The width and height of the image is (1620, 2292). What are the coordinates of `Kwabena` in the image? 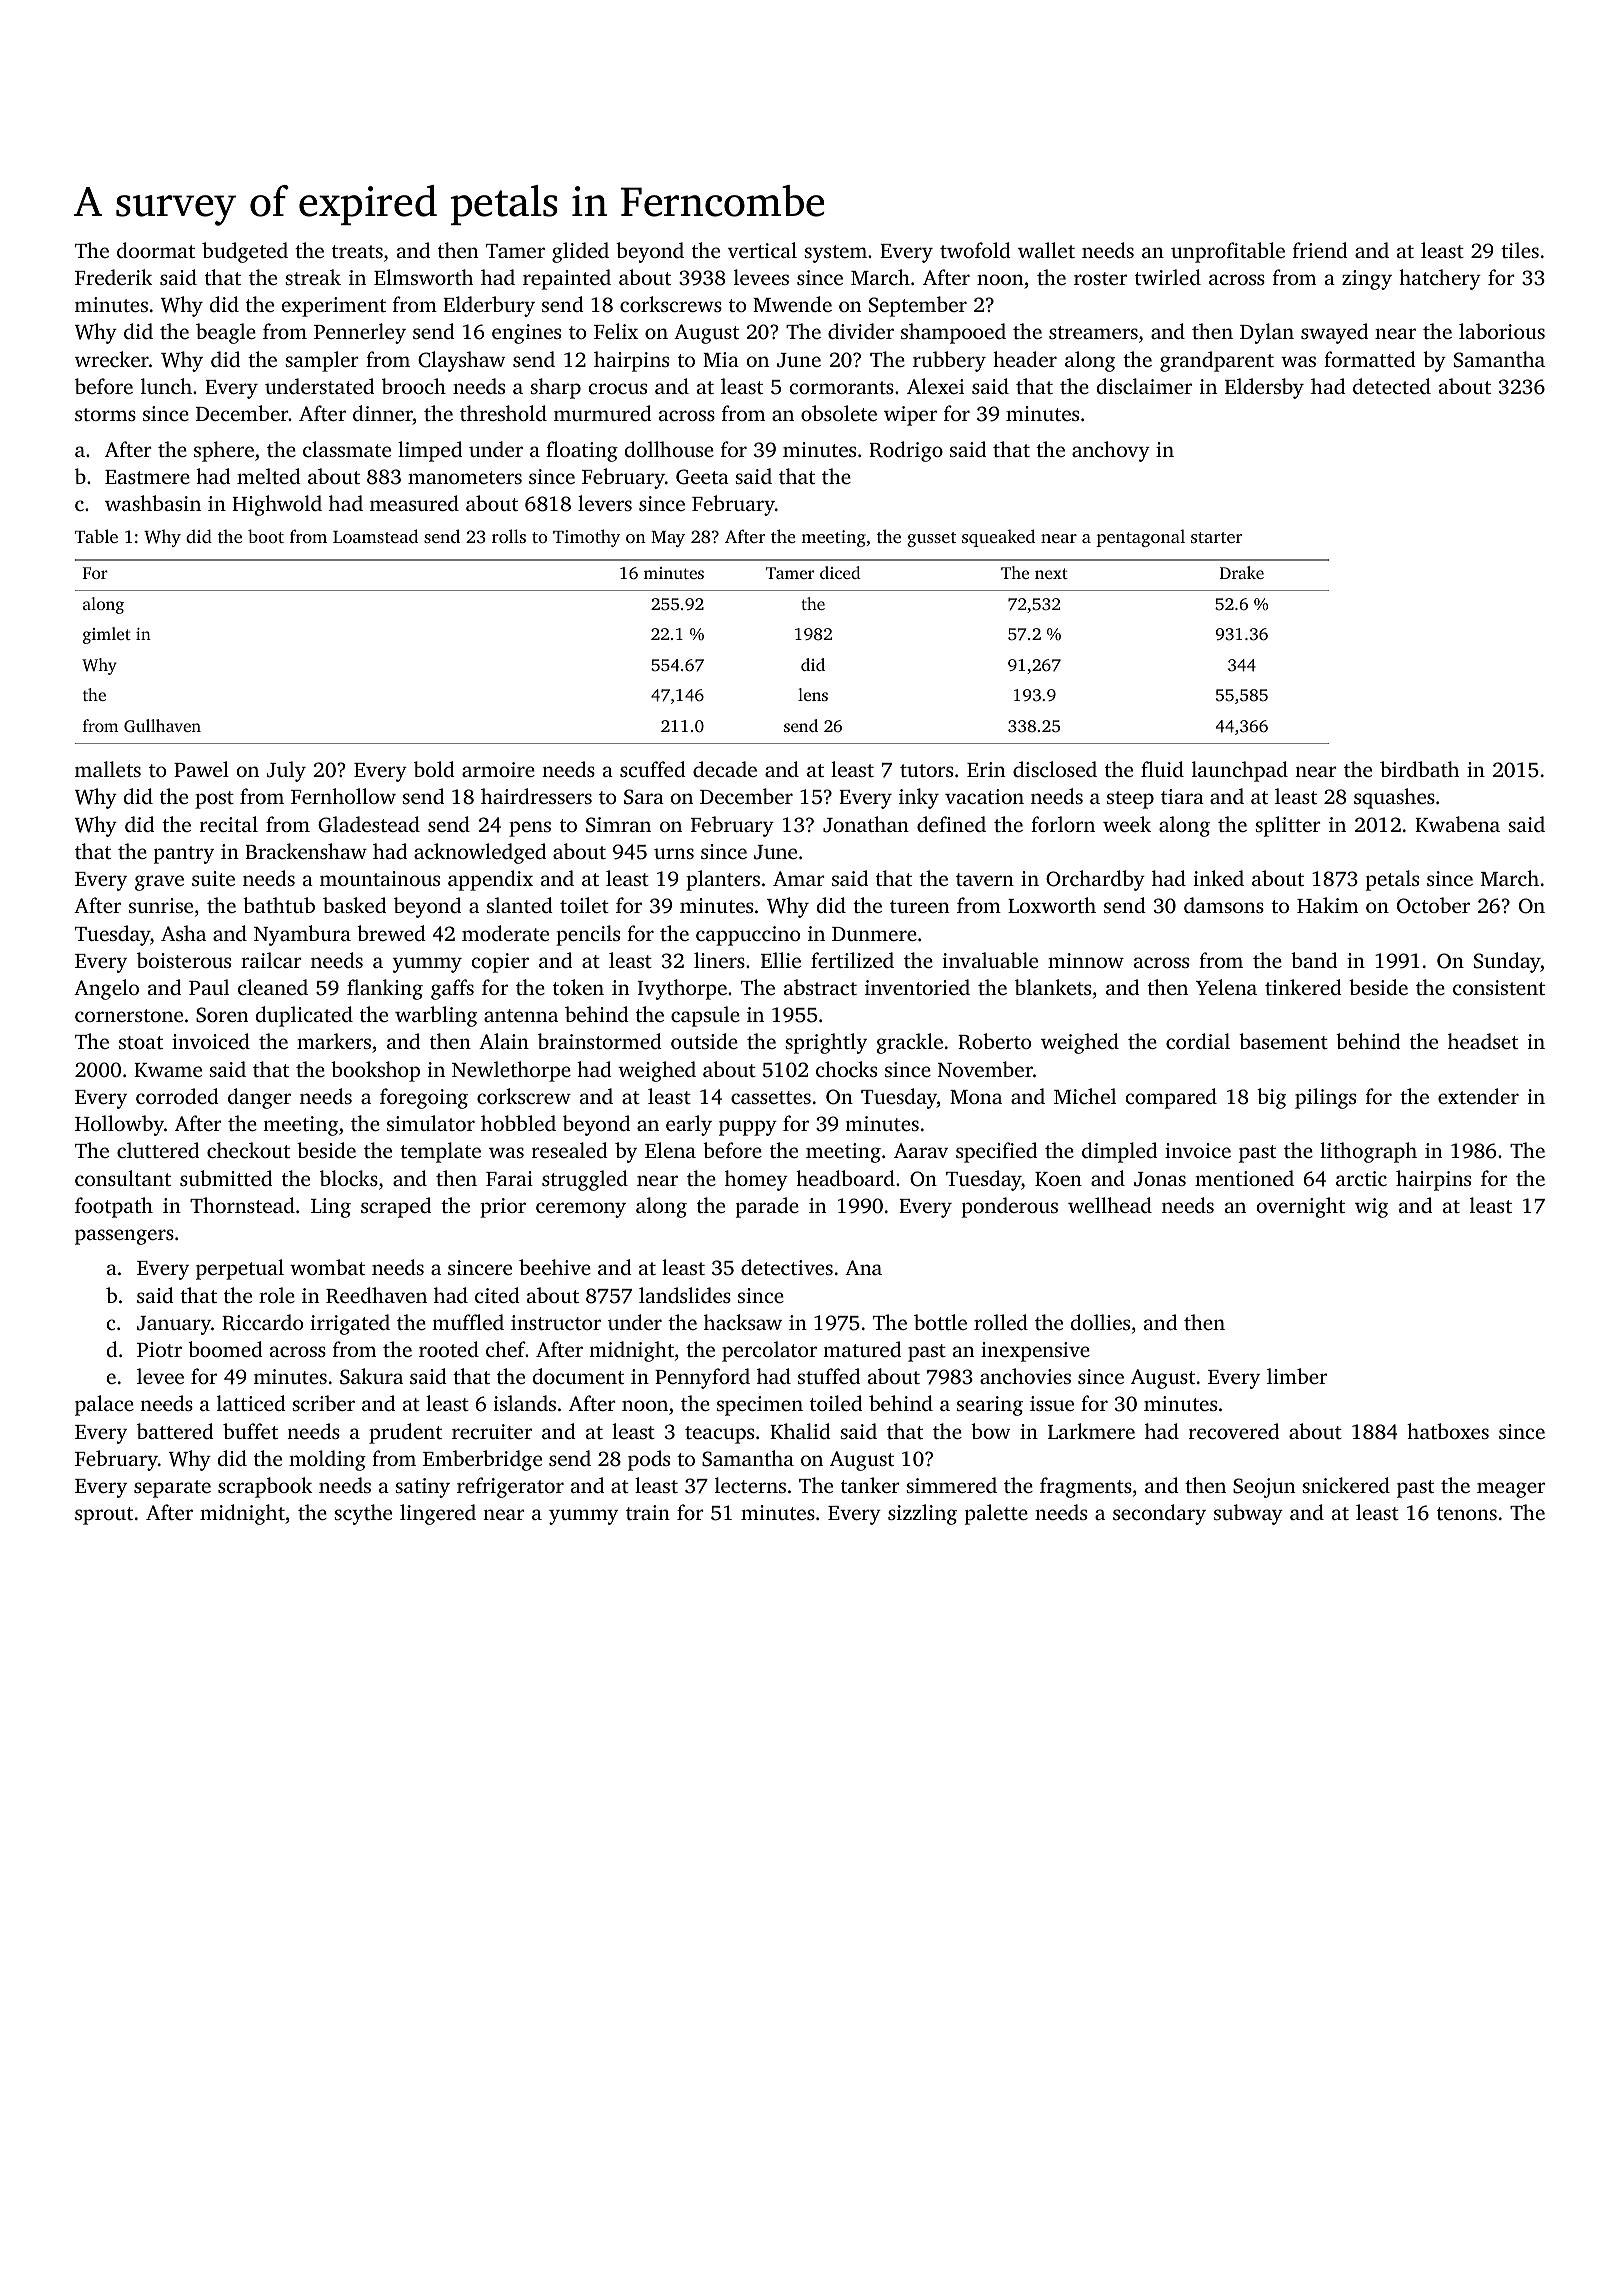 It's located at (1457, 824).
